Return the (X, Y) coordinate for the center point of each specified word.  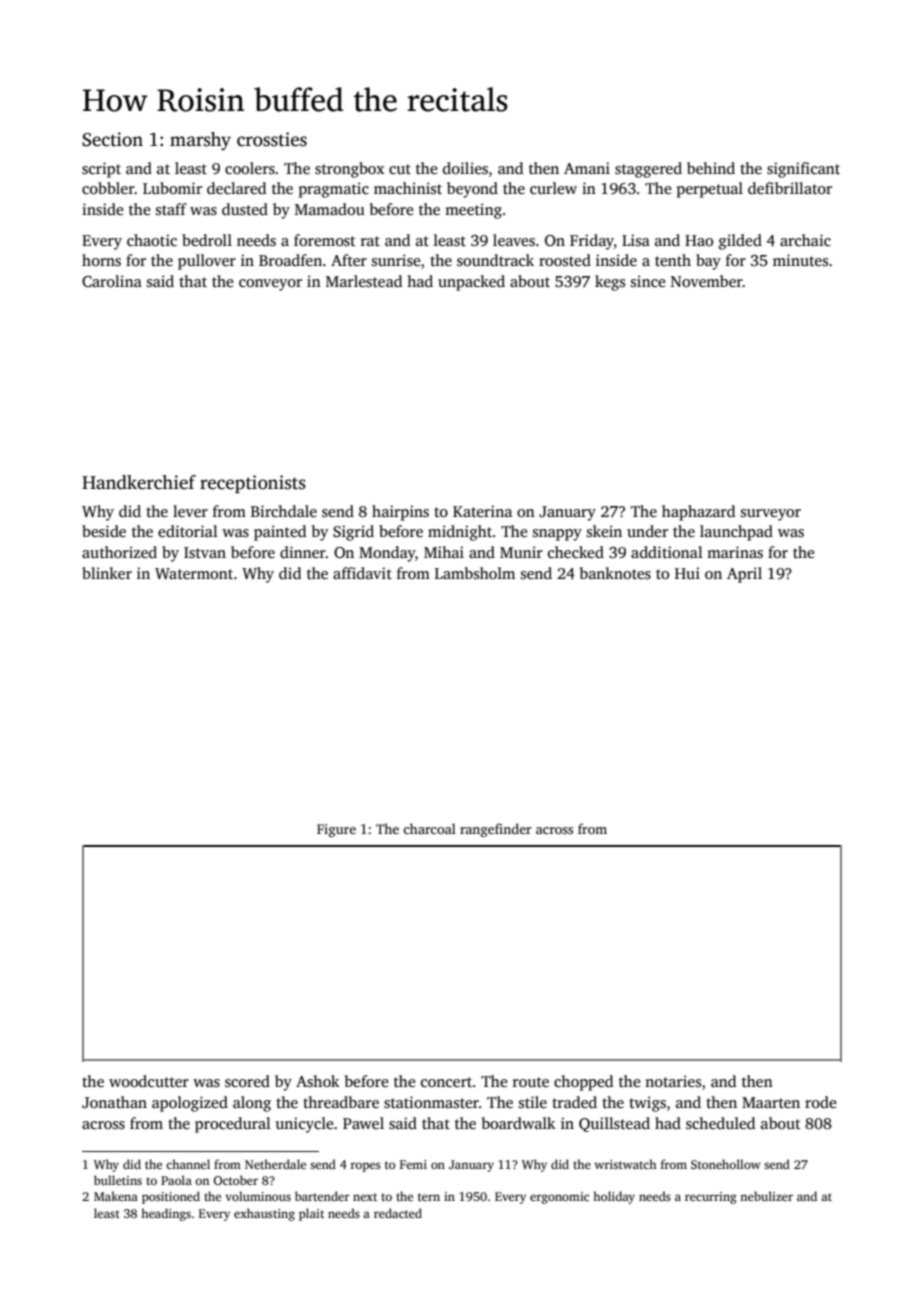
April (744, 575)
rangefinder (496, 830)
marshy (200, 141)
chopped (583, 1083)
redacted (398, 1213)
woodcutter (149, 1081)
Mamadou (330, 209)
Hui (687, 573)
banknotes (615, 573)
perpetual (710, 190)
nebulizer (766, 1196)
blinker (107, 573)
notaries (673, 1081)
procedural (233, 1125)
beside (104, 531)
